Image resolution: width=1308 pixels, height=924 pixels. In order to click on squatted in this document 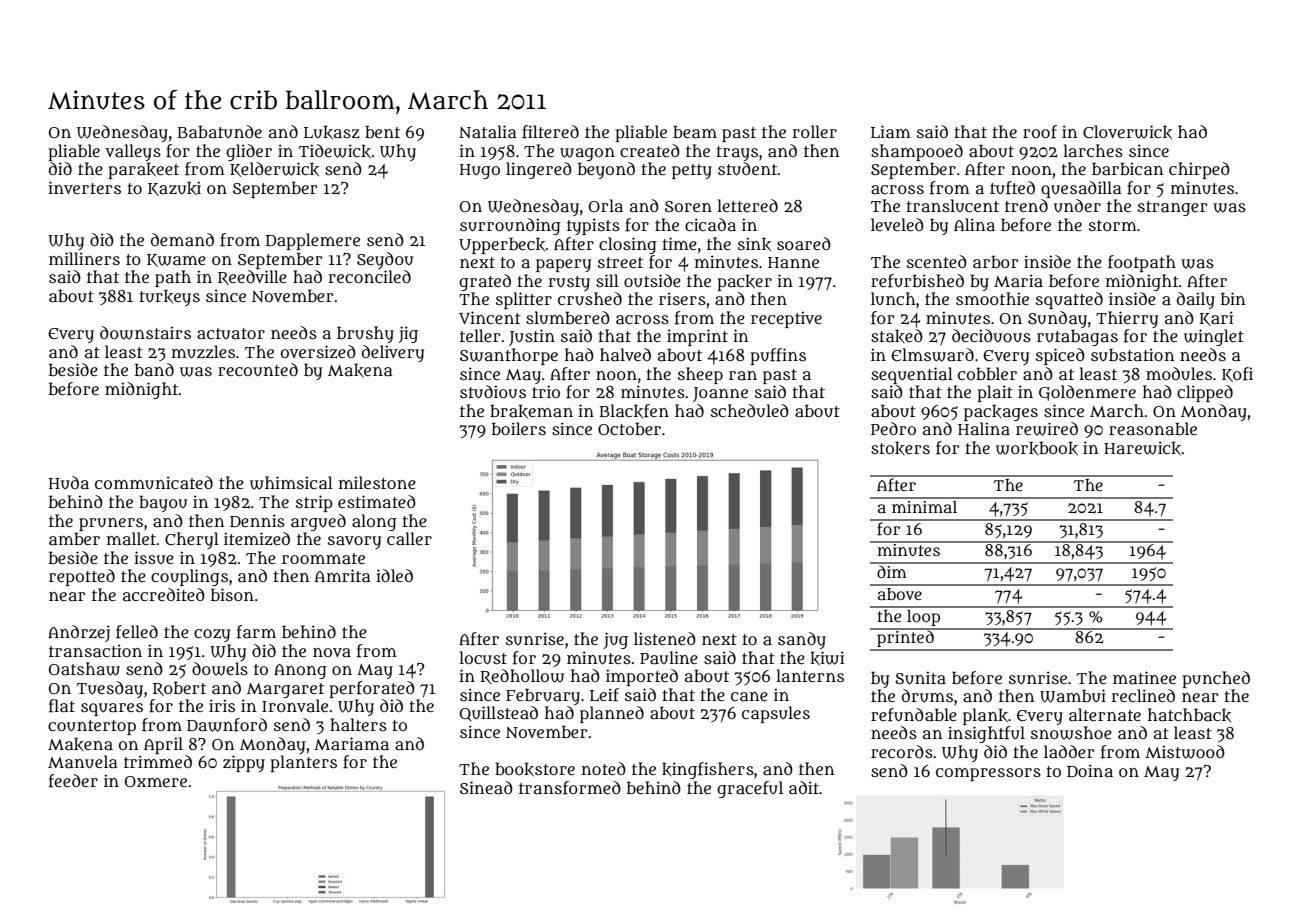, I will do `click(1069, 300)`.
